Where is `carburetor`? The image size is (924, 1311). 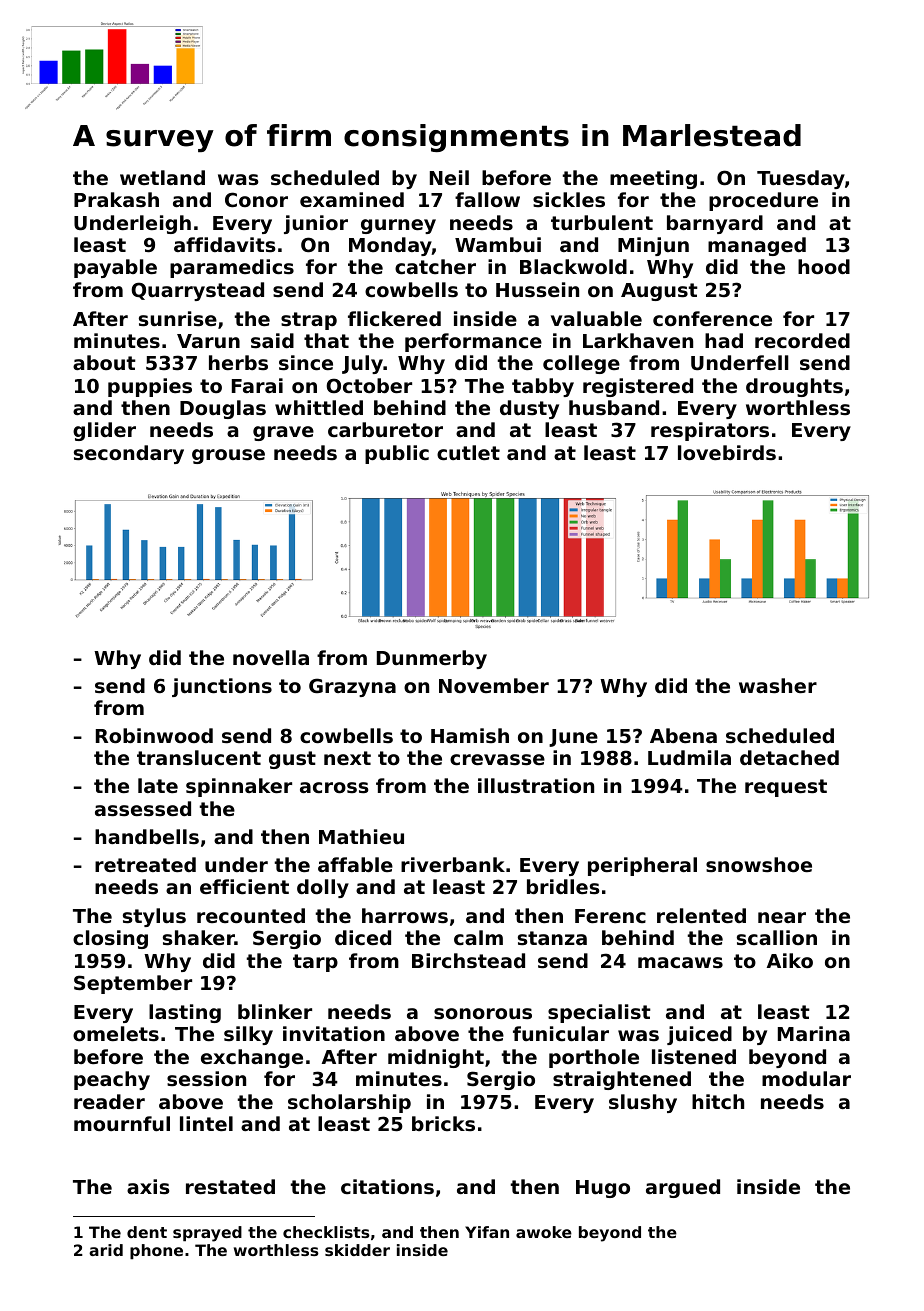 carburetor is located at coordinates (385, 429).
